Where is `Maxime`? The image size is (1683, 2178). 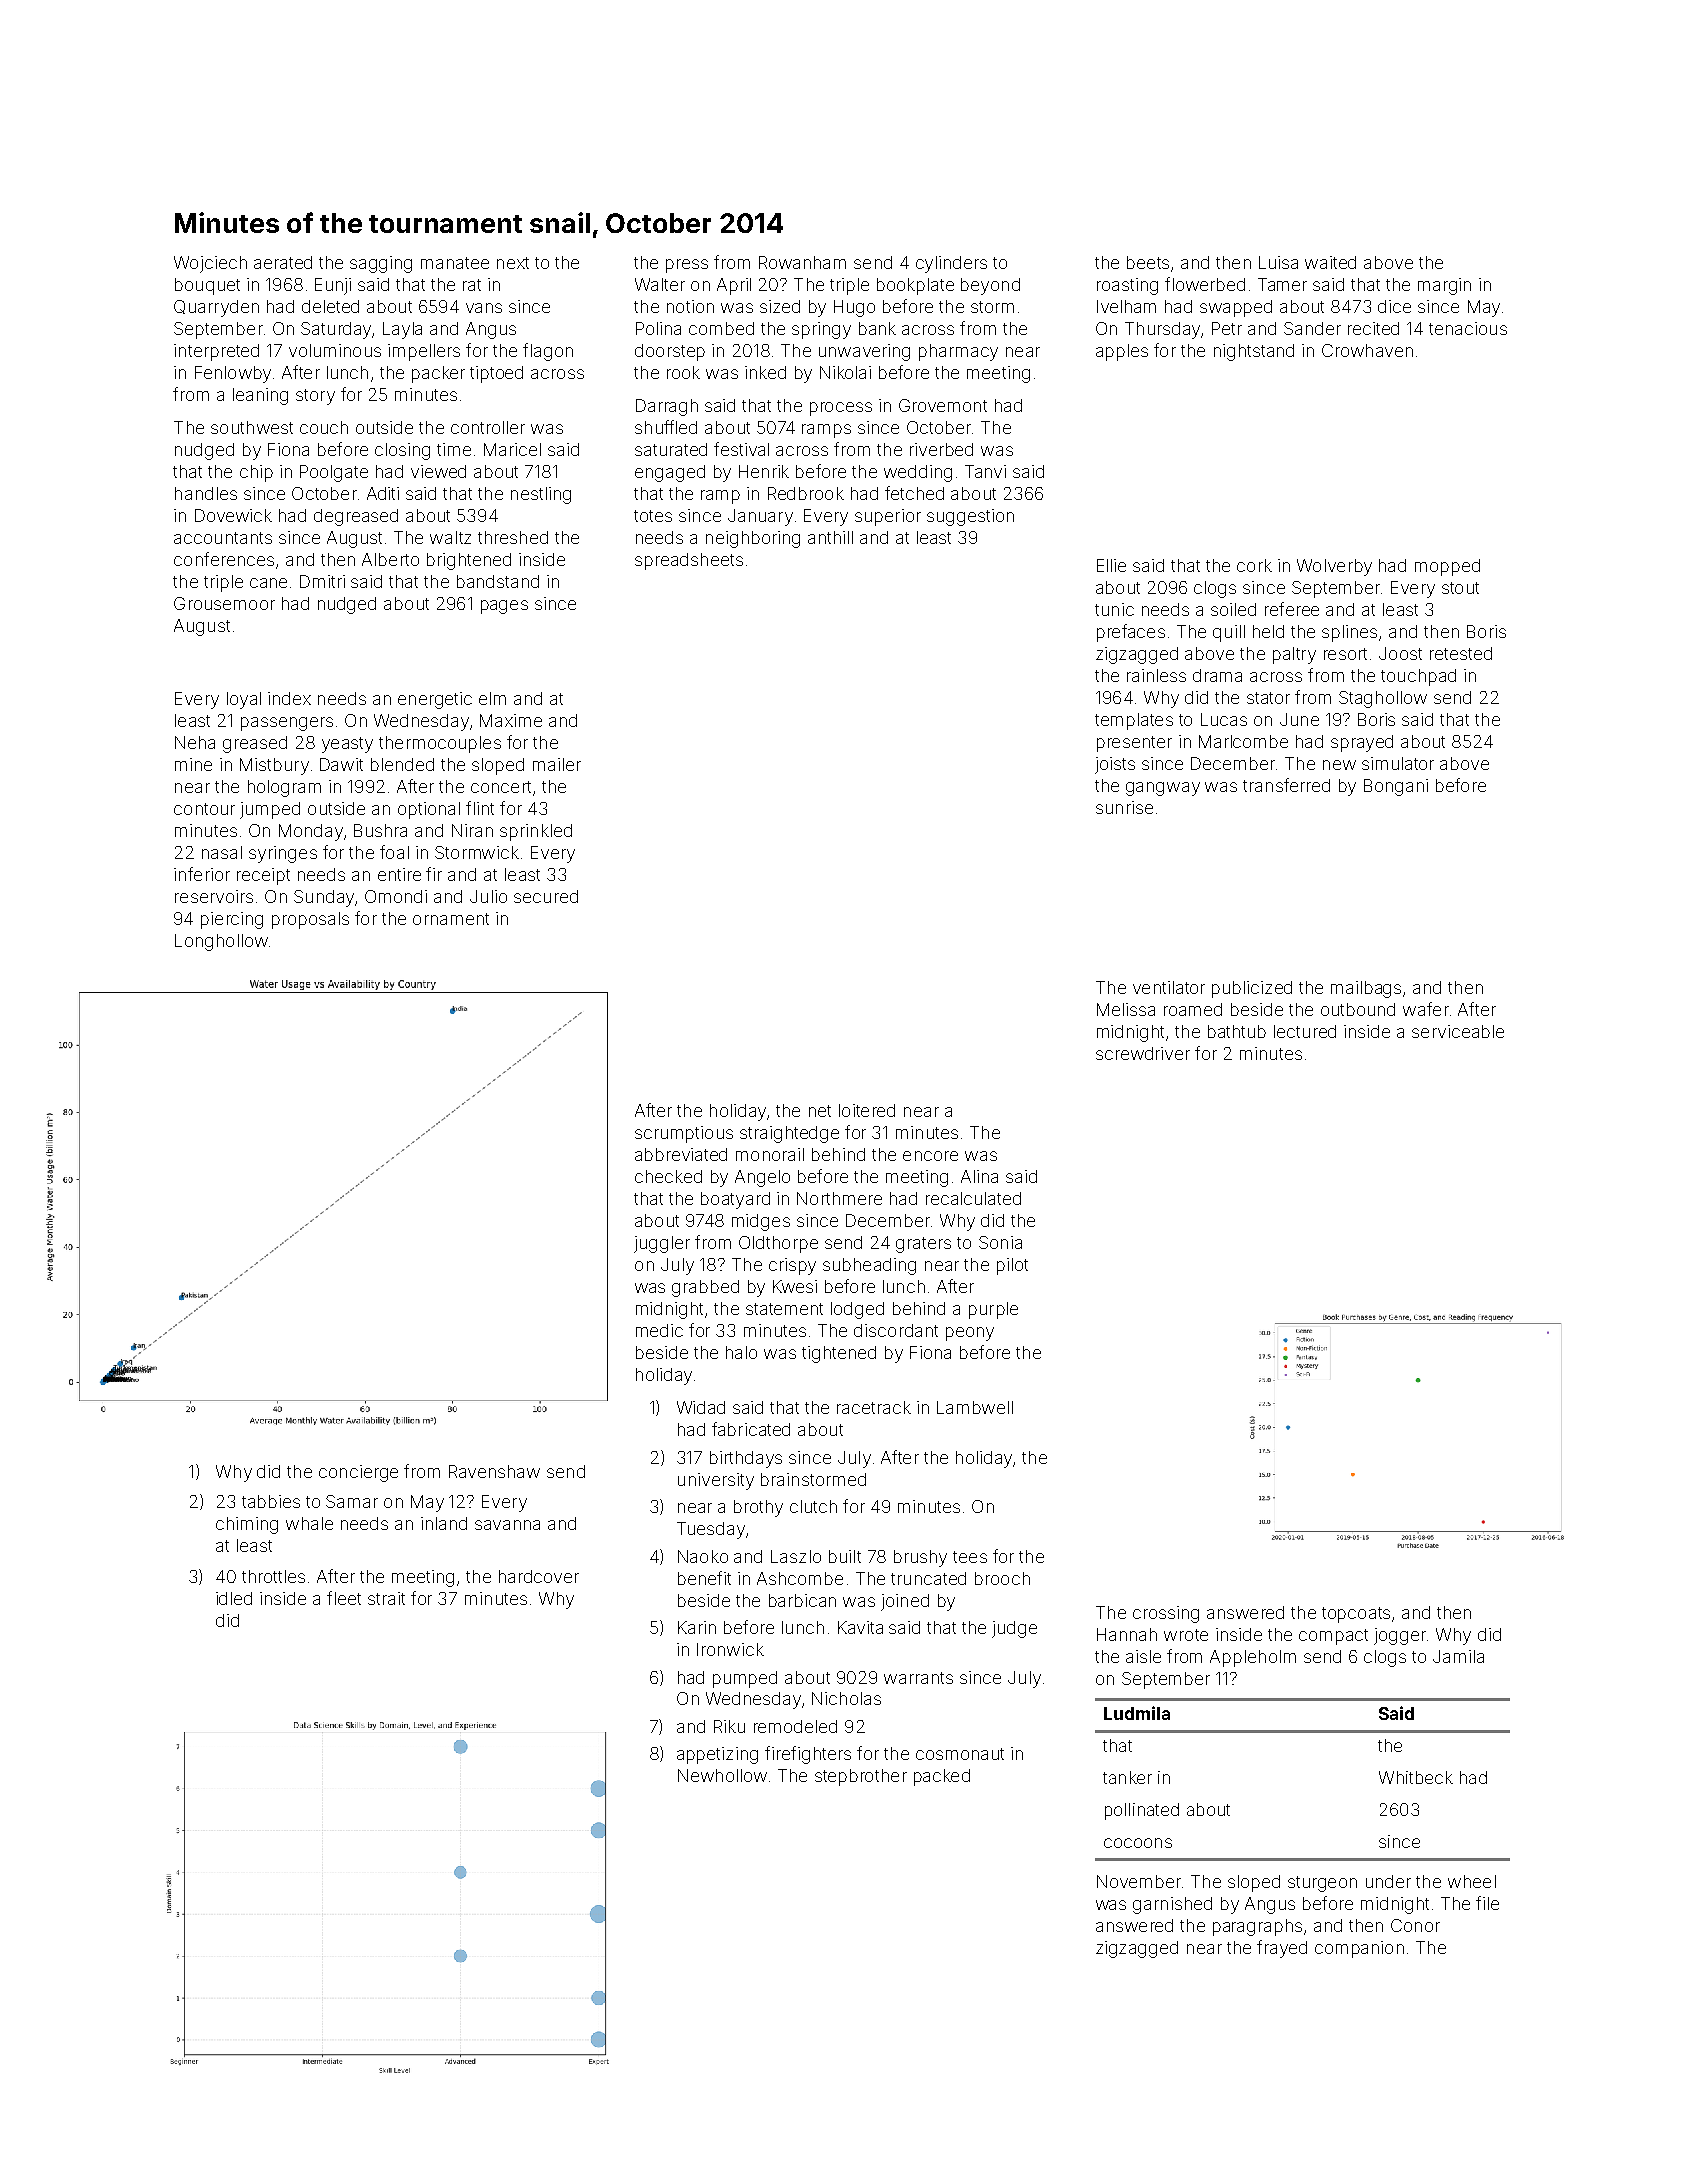
Maxime is located at coordinates (511, 720).
